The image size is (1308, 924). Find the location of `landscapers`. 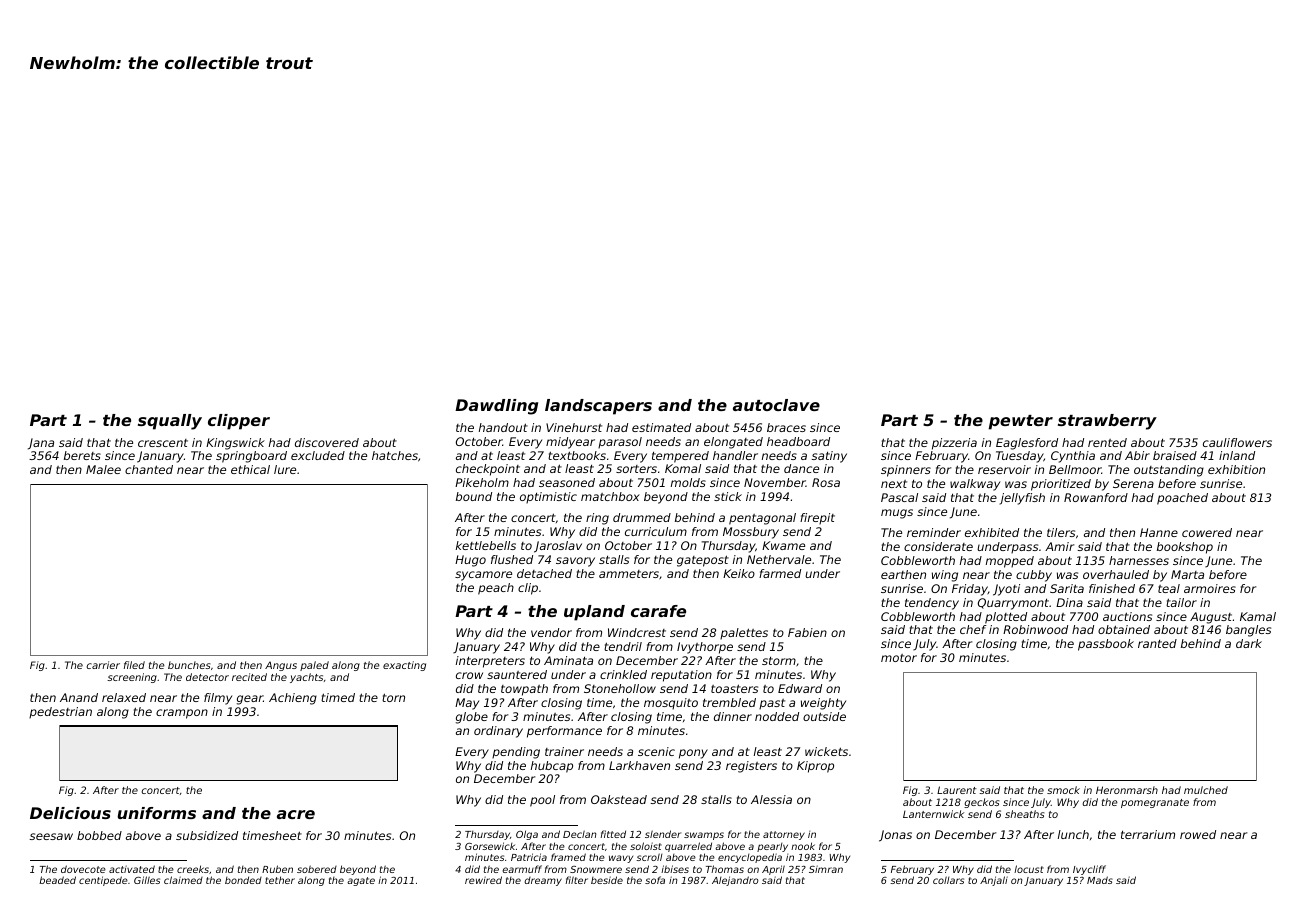

landscapers is located at coordinates (598, 407).
